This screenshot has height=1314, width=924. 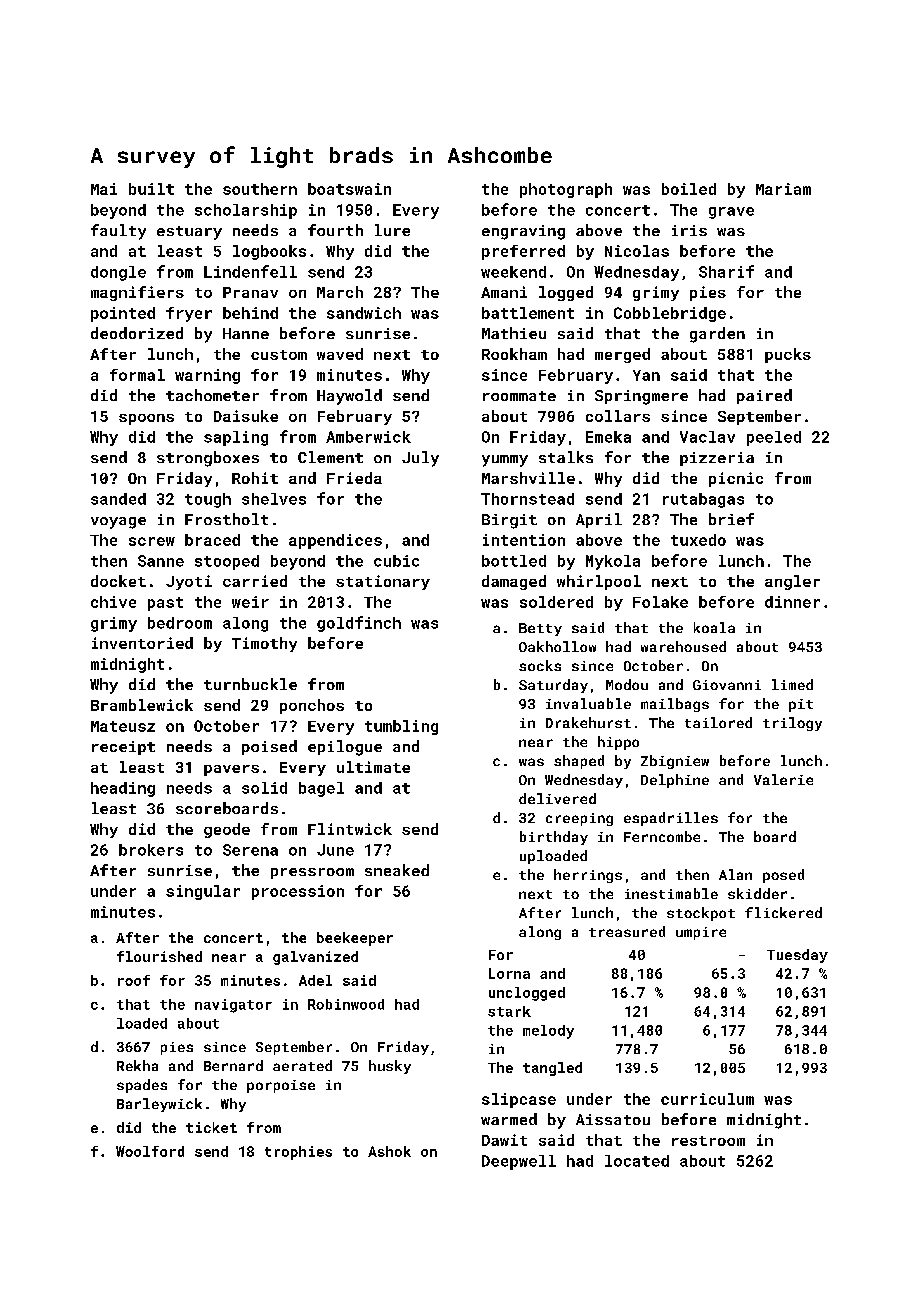 What do you see at coordinates (726, 271) in the screenshot?
I see `Sharif` at bounding box center [726, 271].
